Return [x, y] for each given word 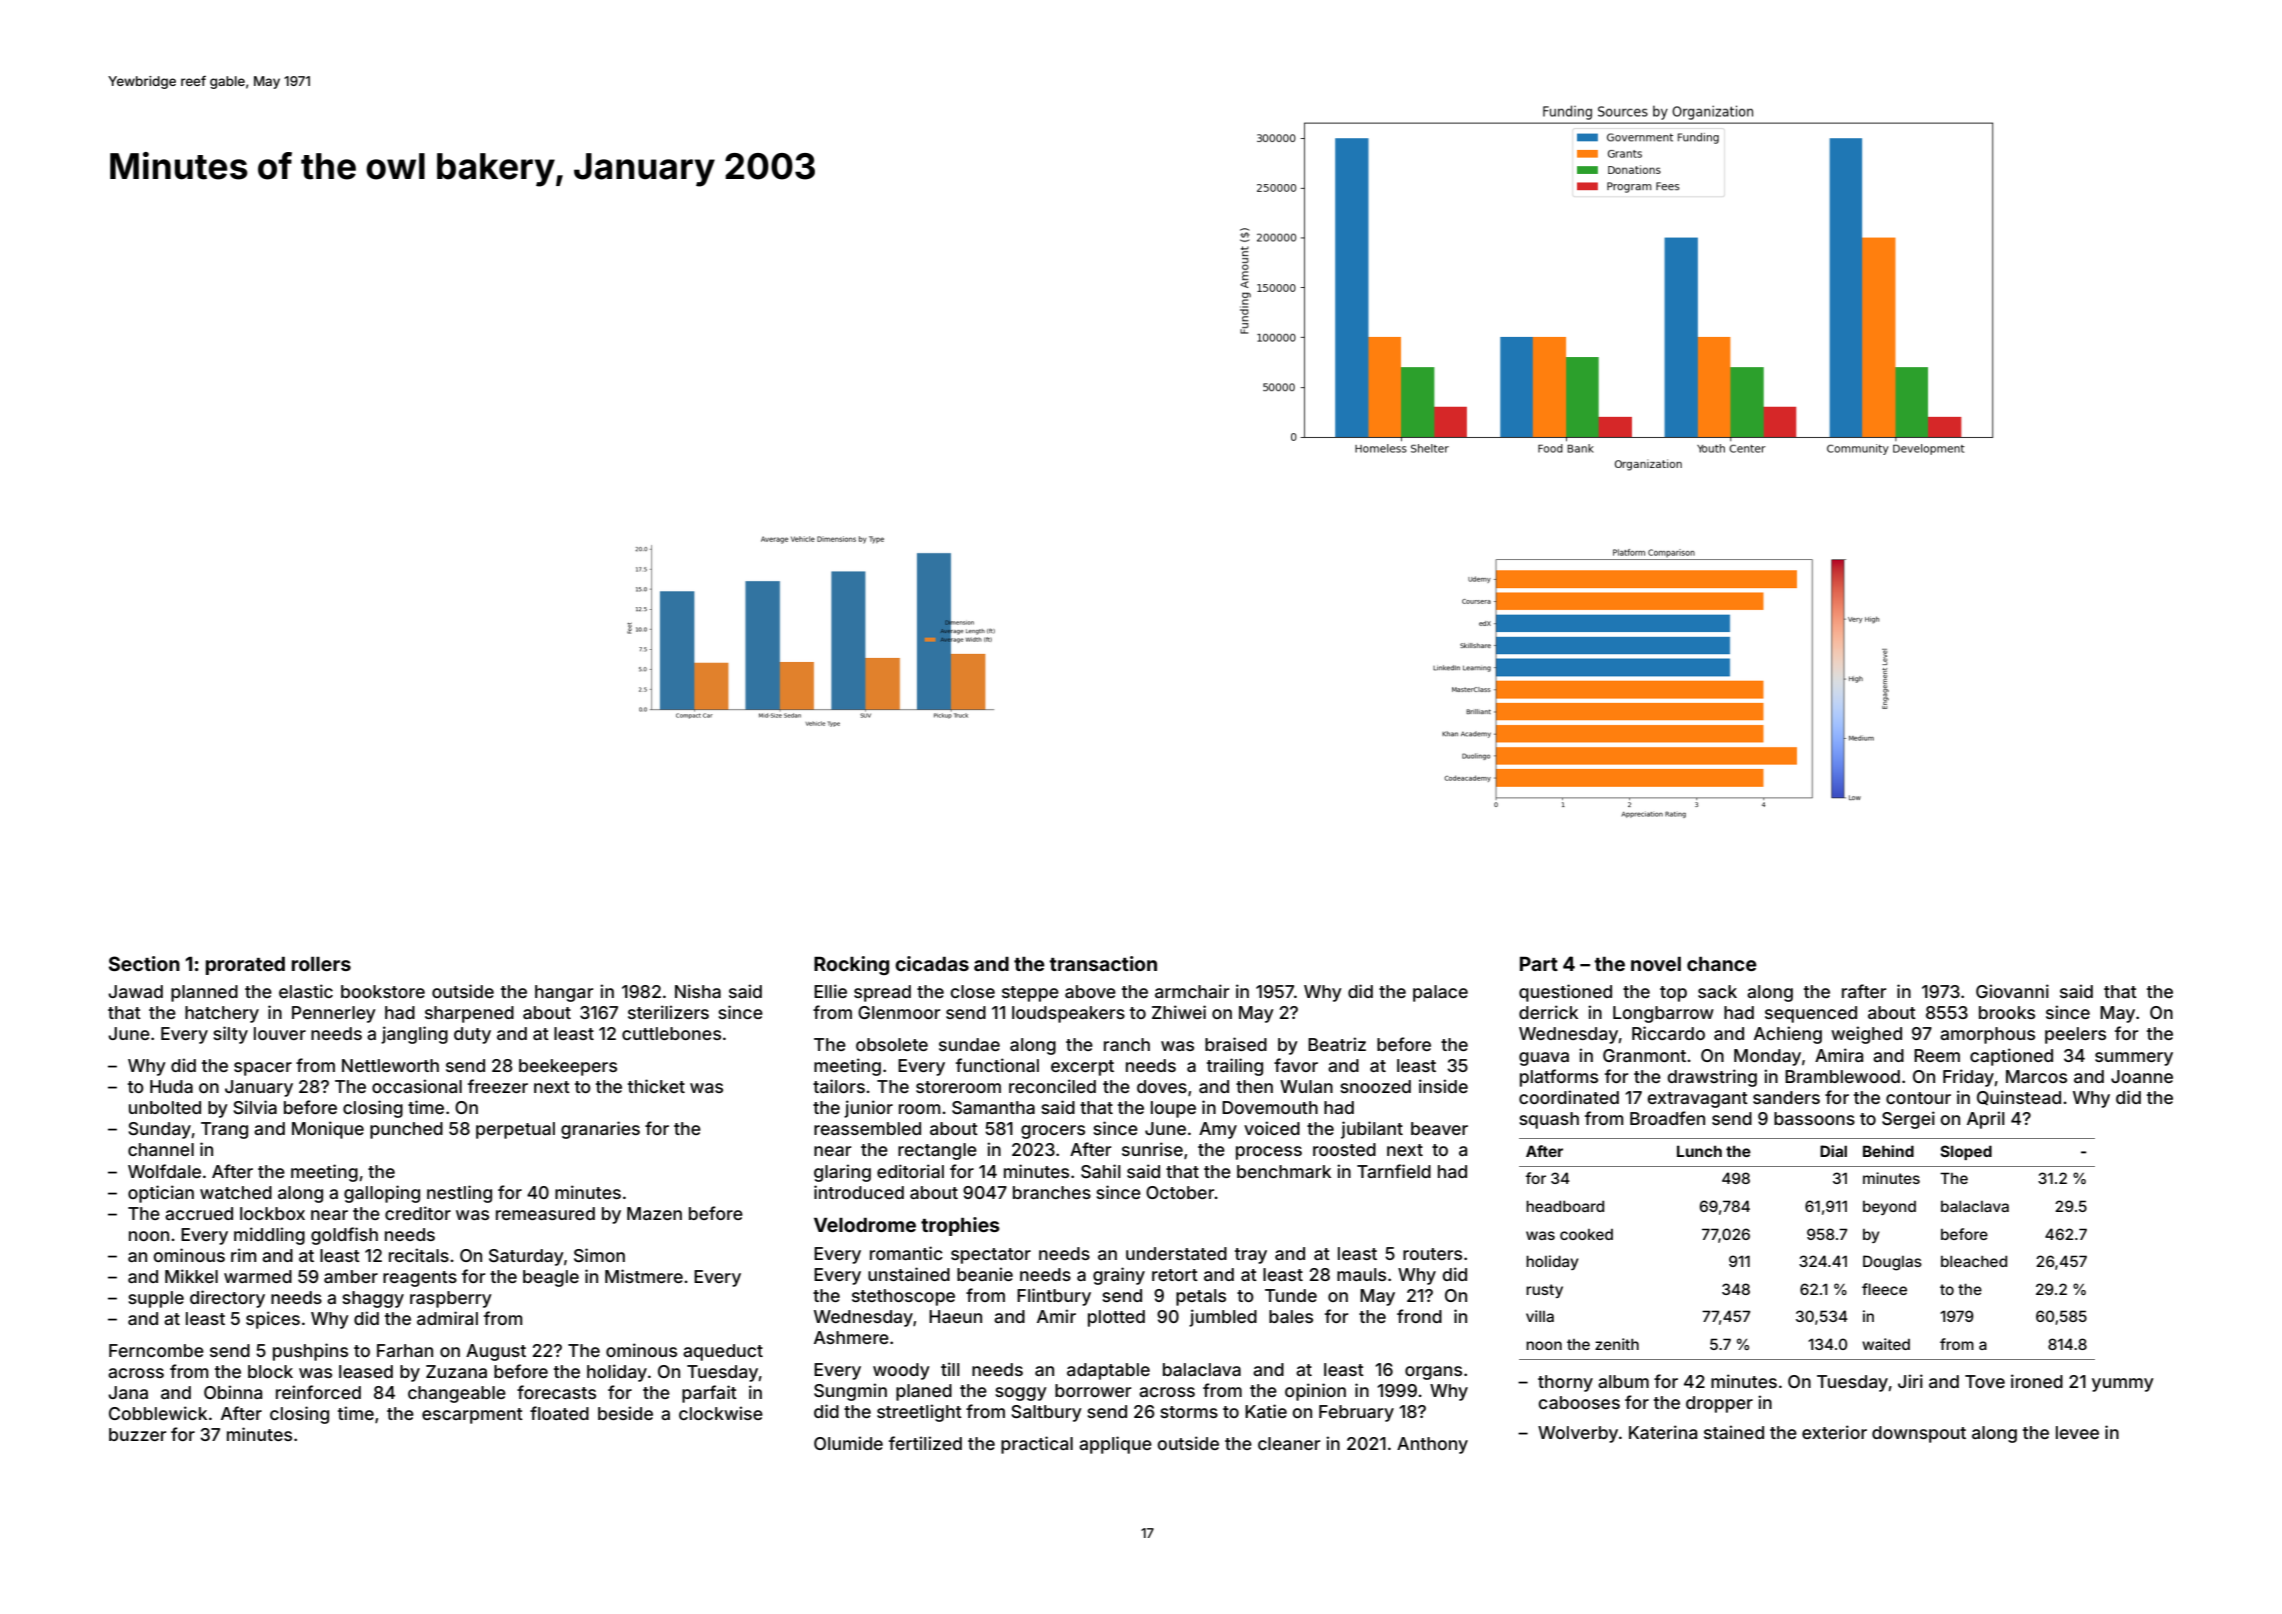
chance [1722, 964]
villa [1540, 1316]
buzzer [138, 1434]
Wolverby [1578, 1434]
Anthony [1432, 1445]
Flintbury [1054, 1297]
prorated [245, 966]
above [1090, 991]
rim [243, 1255]
